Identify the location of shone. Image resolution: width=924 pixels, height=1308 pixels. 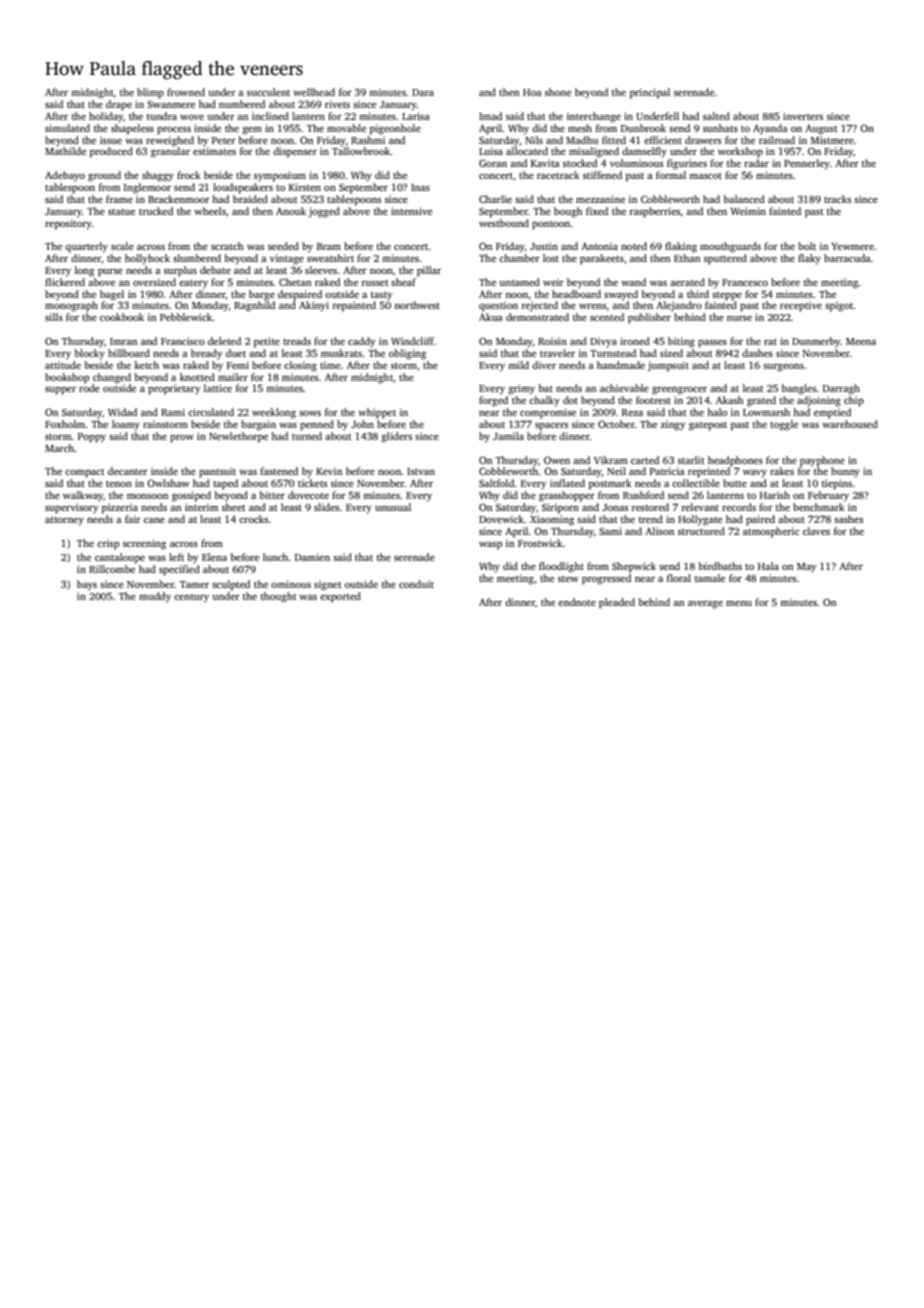
(558, 92).
